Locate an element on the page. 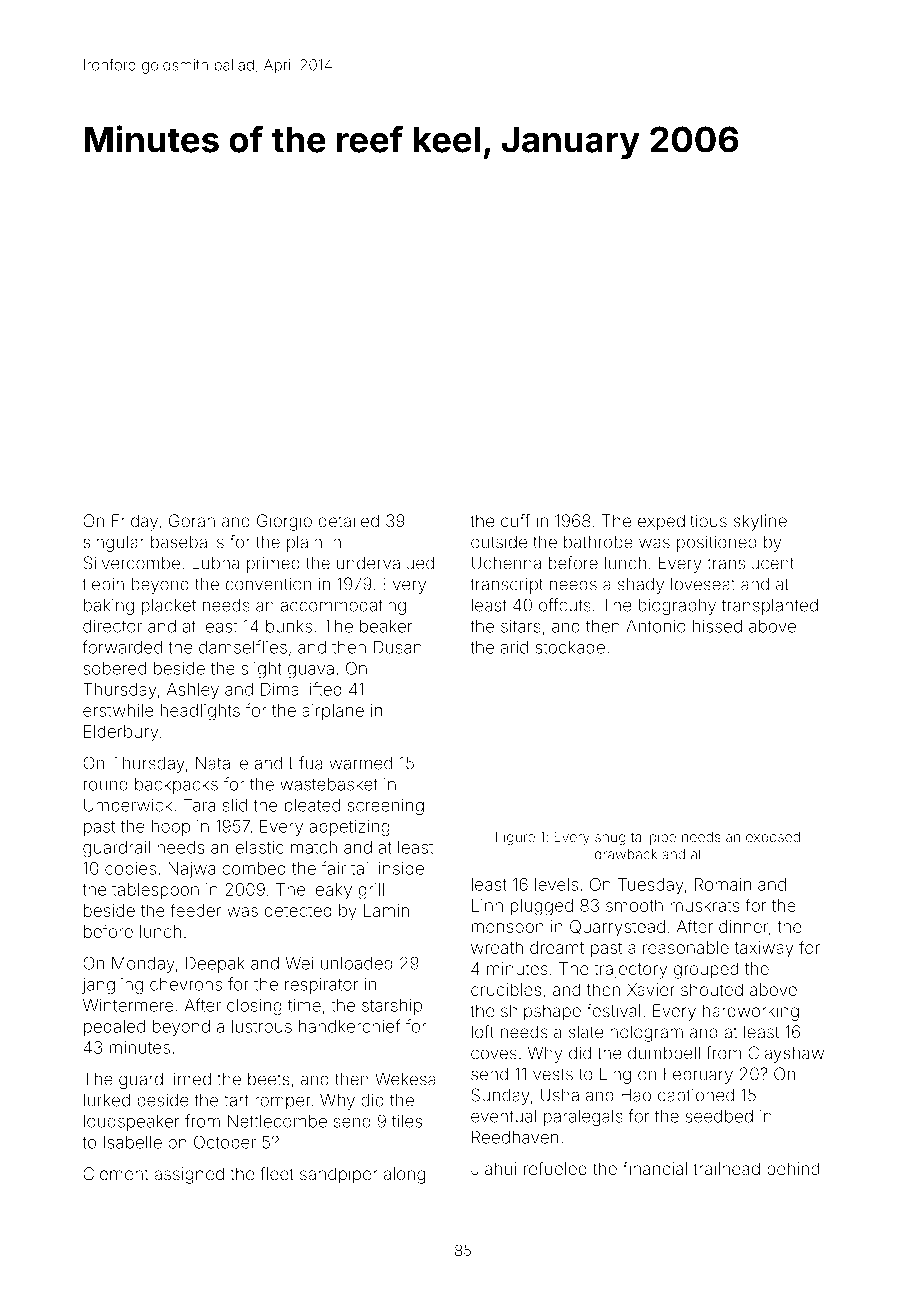  shady is located at coordinates (641, 585).
